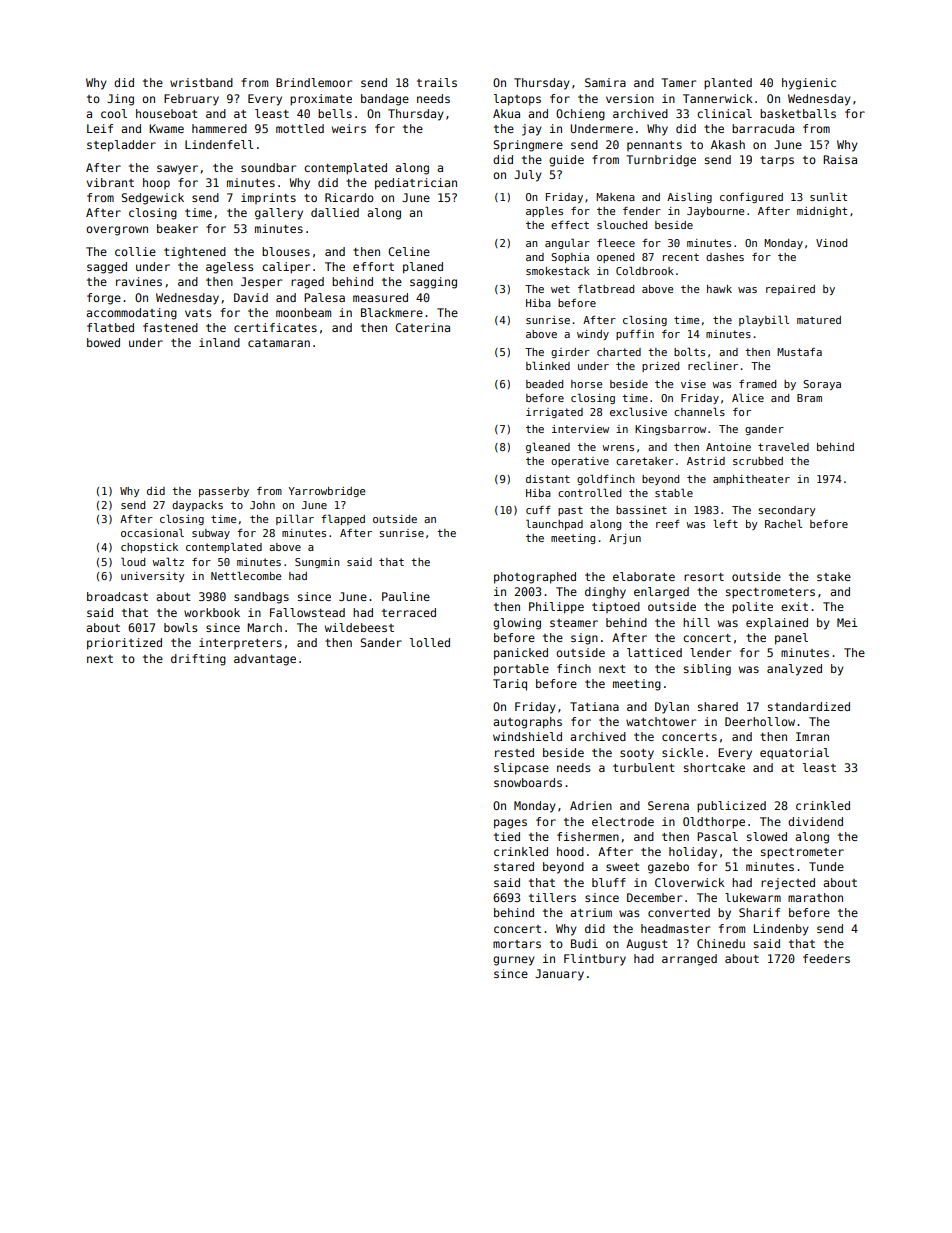  What do you see at coordinates (815, 821) in the page?
I see `dividend` at bounding box center [815, 821].
